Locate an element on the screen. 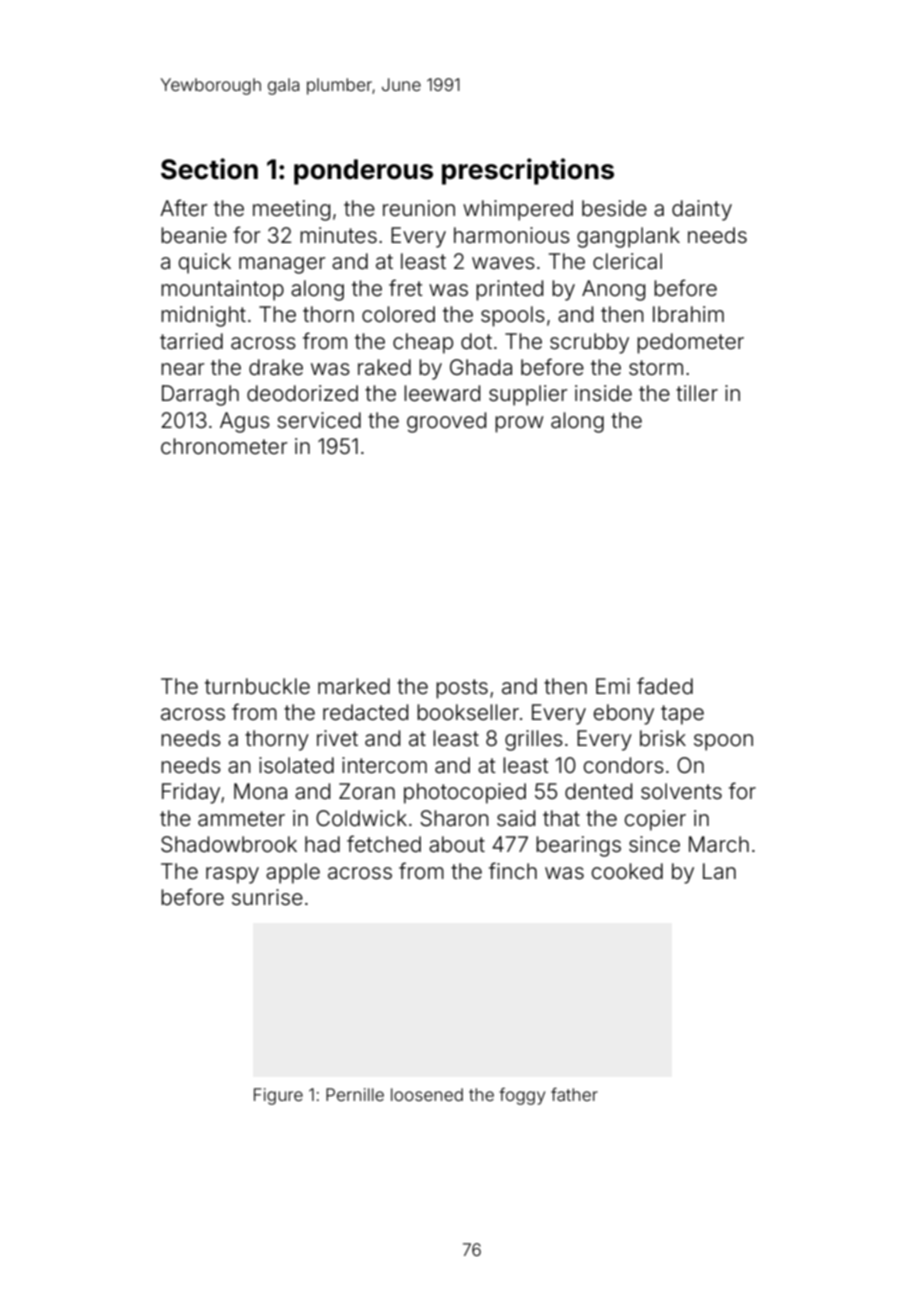 This screenshot has height=1311, width=924. redacted is located at coordinates (365, 712).
